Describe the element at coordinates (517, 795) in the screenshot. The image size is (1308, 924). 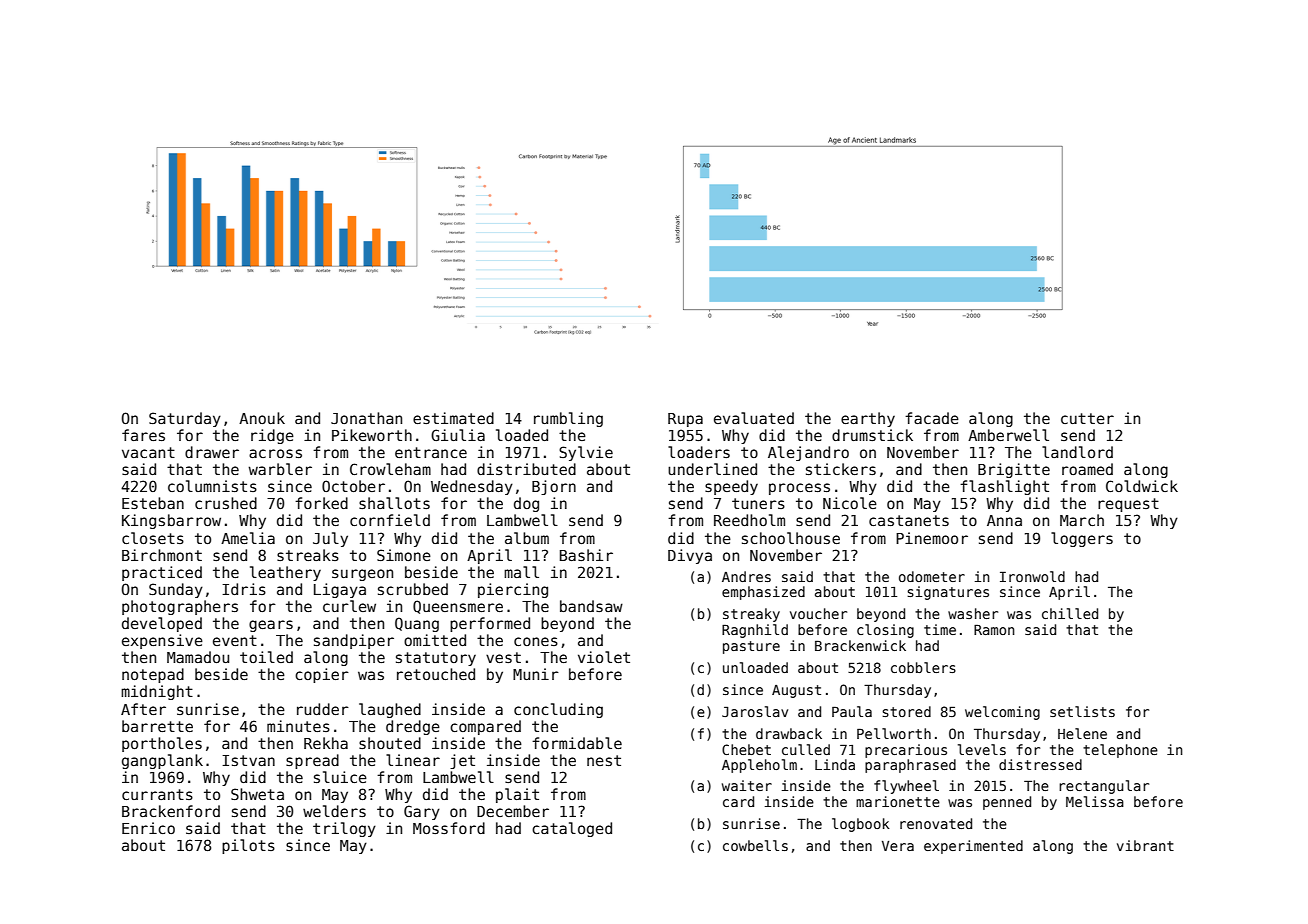
I see `plait` at that location.
